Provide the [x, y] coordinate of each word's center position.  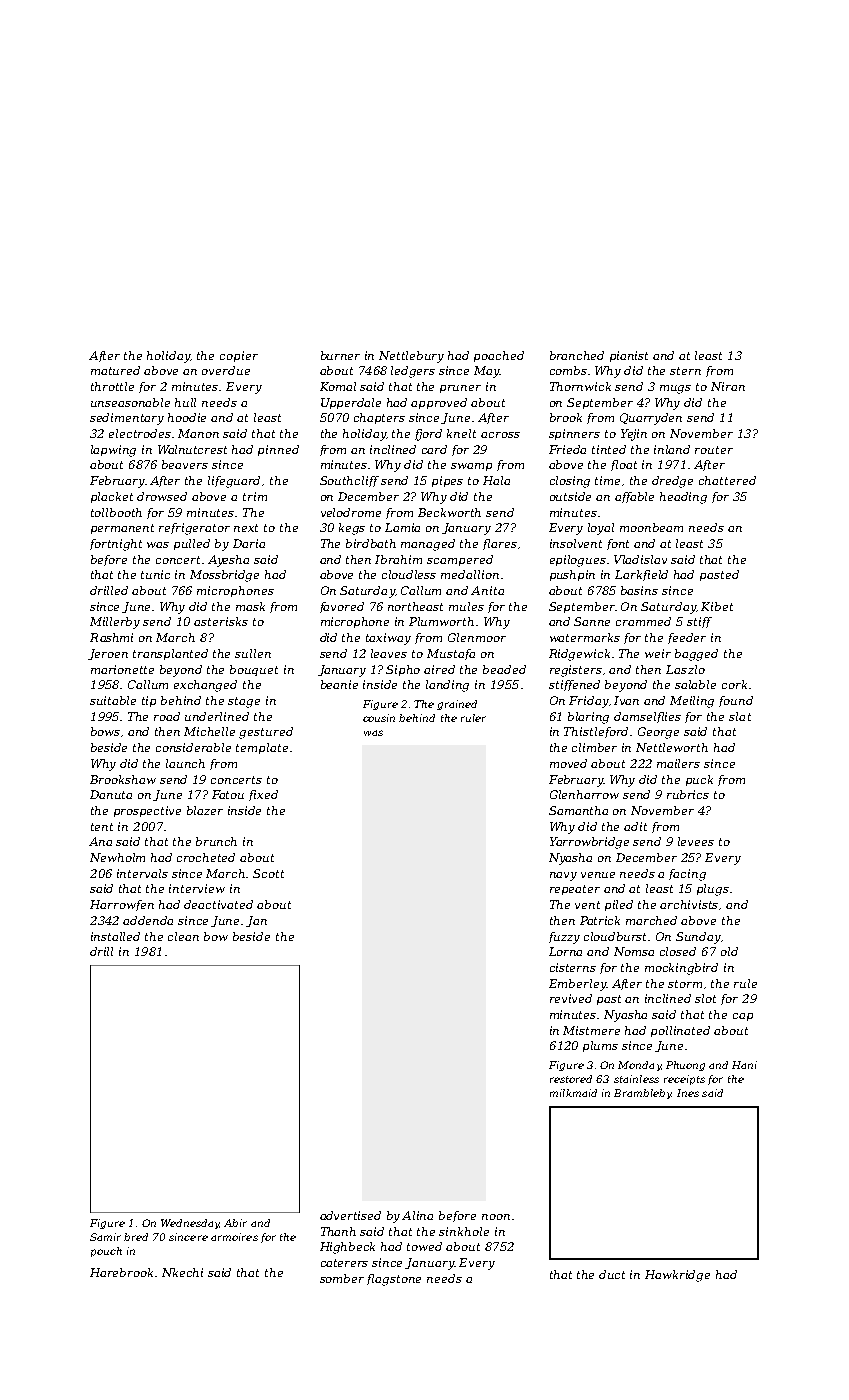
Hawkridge [677, 1276]
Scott [268, 873]
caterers [344, 1263]
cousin [379, 718]
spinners [574, 434]
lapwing [113, 451]
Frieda [567, 449]
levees [696, 841]
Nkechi [182, 1272]
